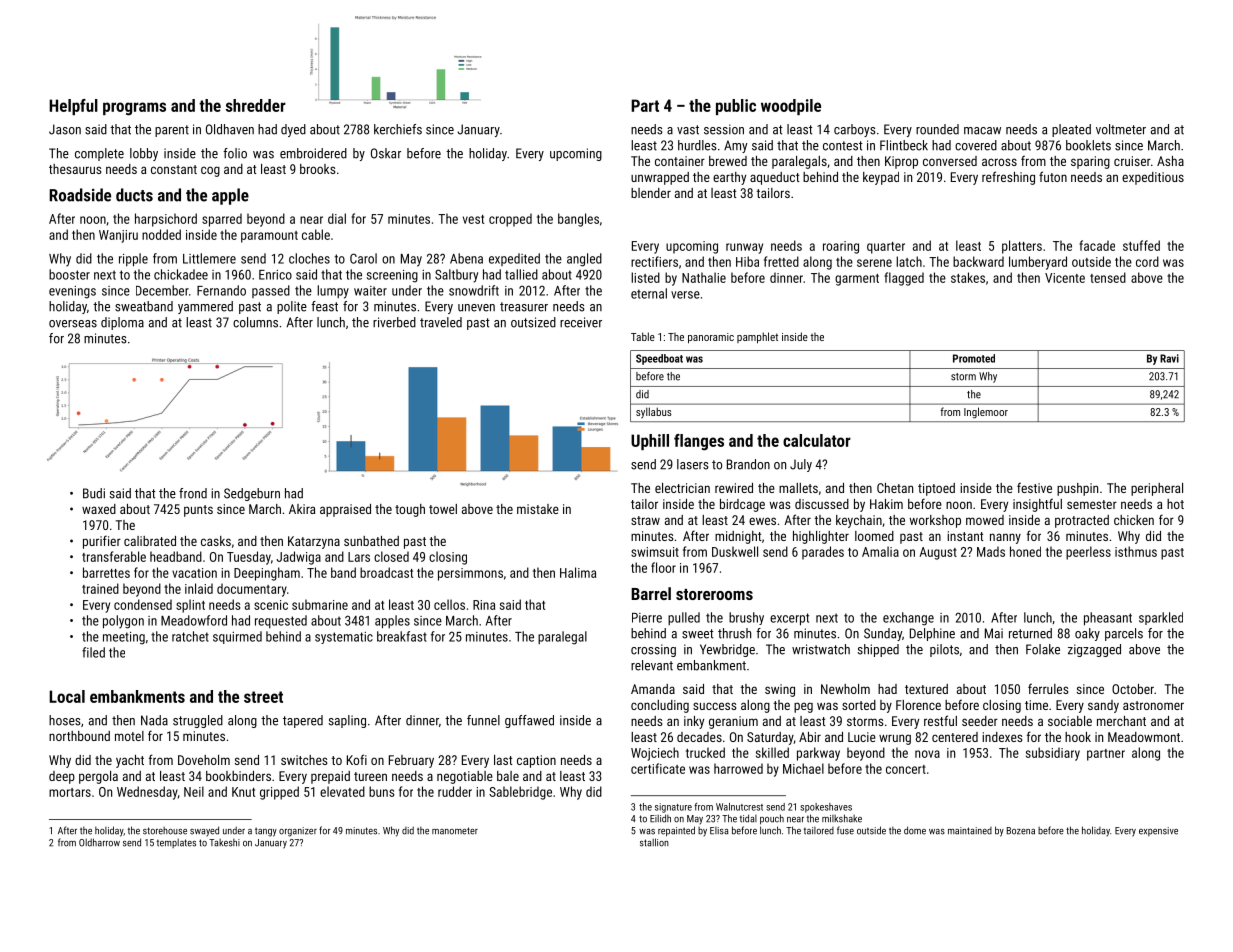 Image resolution: width=1233 pixels, height=952 pixels. What do you see at coordinates (693, 464) in the screenshot?
I see `lasers` at bounding box center [693, 464].
